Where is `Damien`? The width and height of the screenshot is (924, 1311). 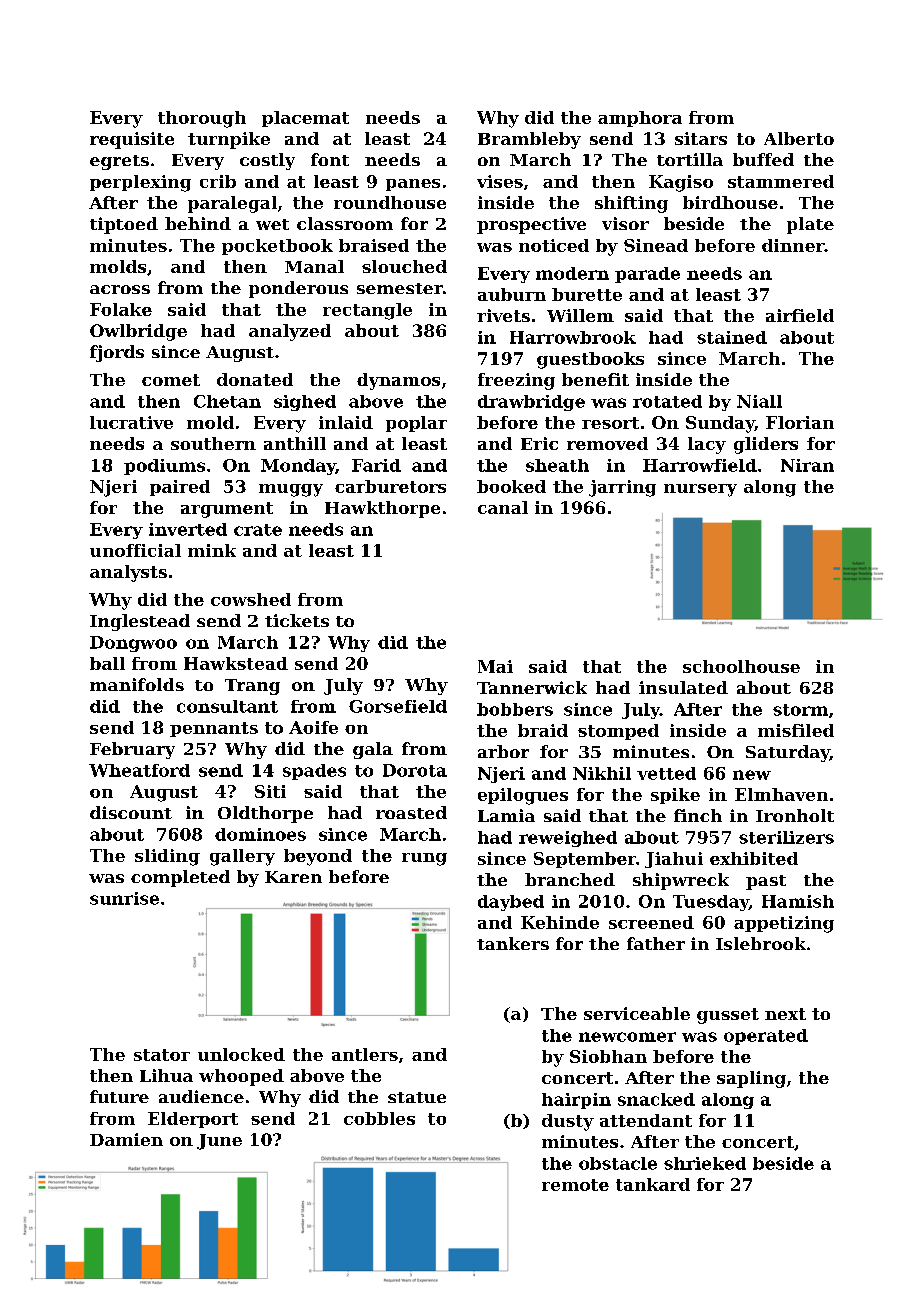
Damien is located at coordinates (126, 1139).
